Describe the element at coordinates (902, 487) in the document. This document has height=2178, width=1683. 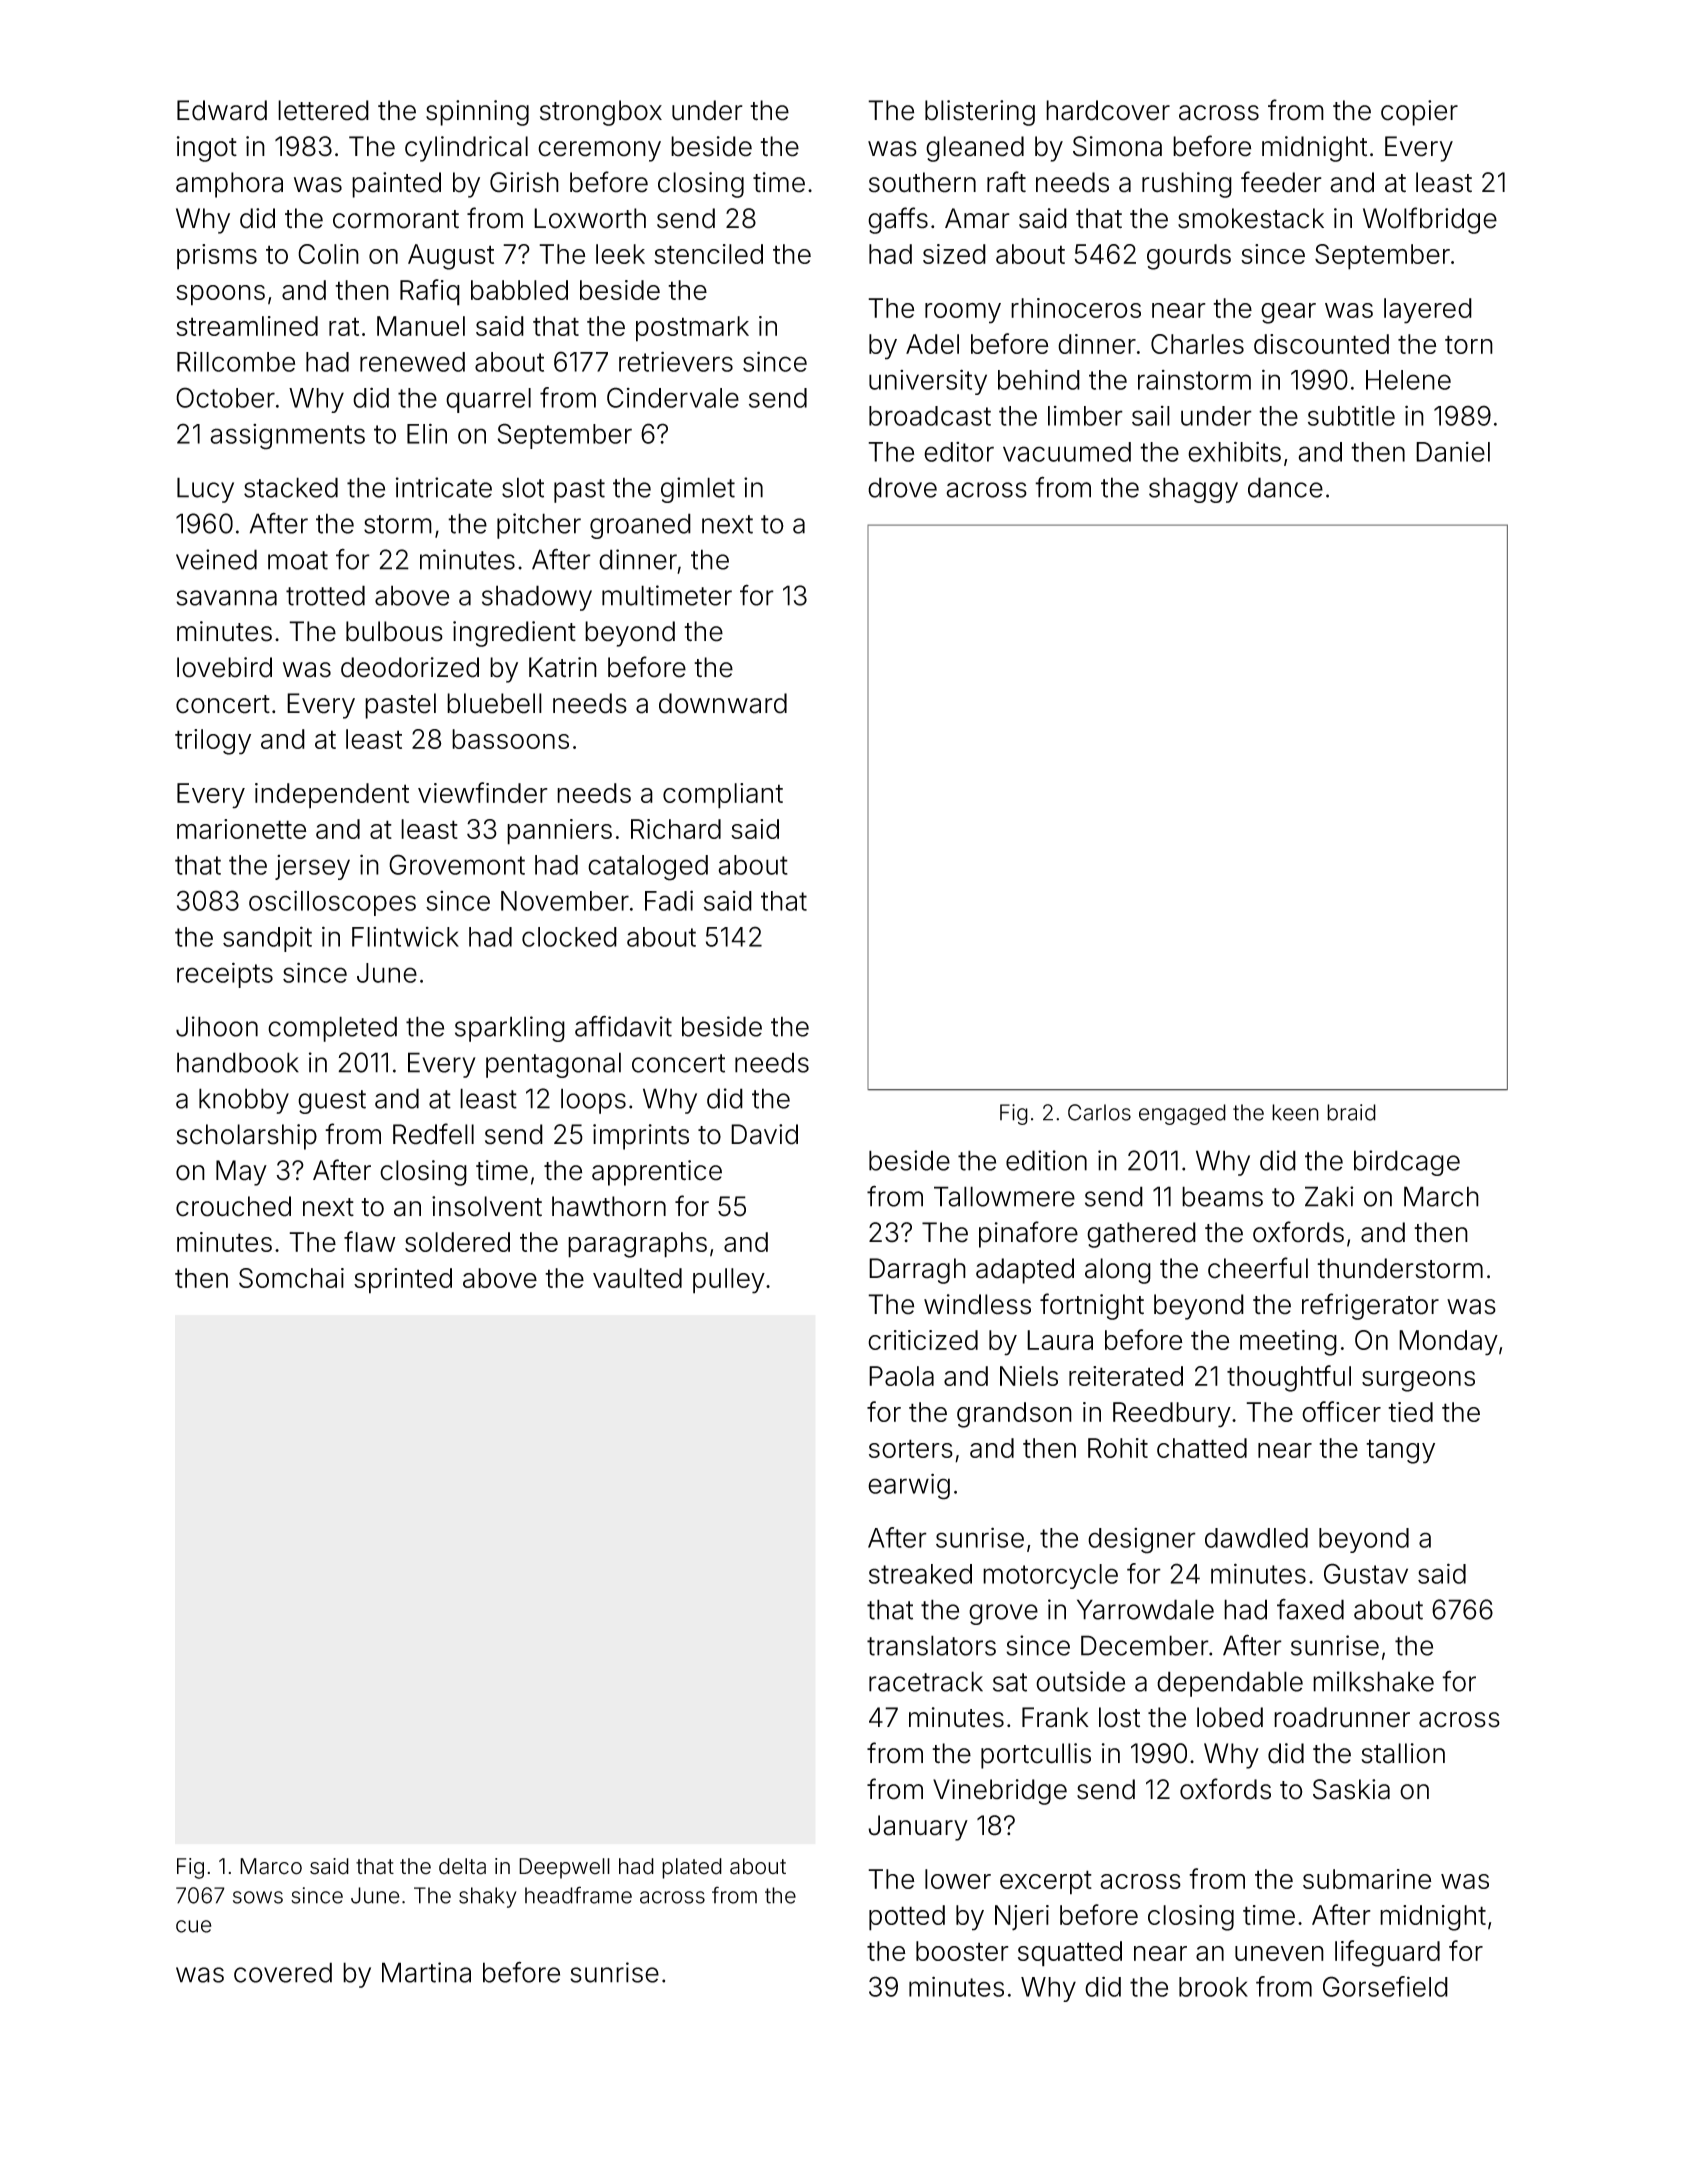
I see `drove` at that location.
